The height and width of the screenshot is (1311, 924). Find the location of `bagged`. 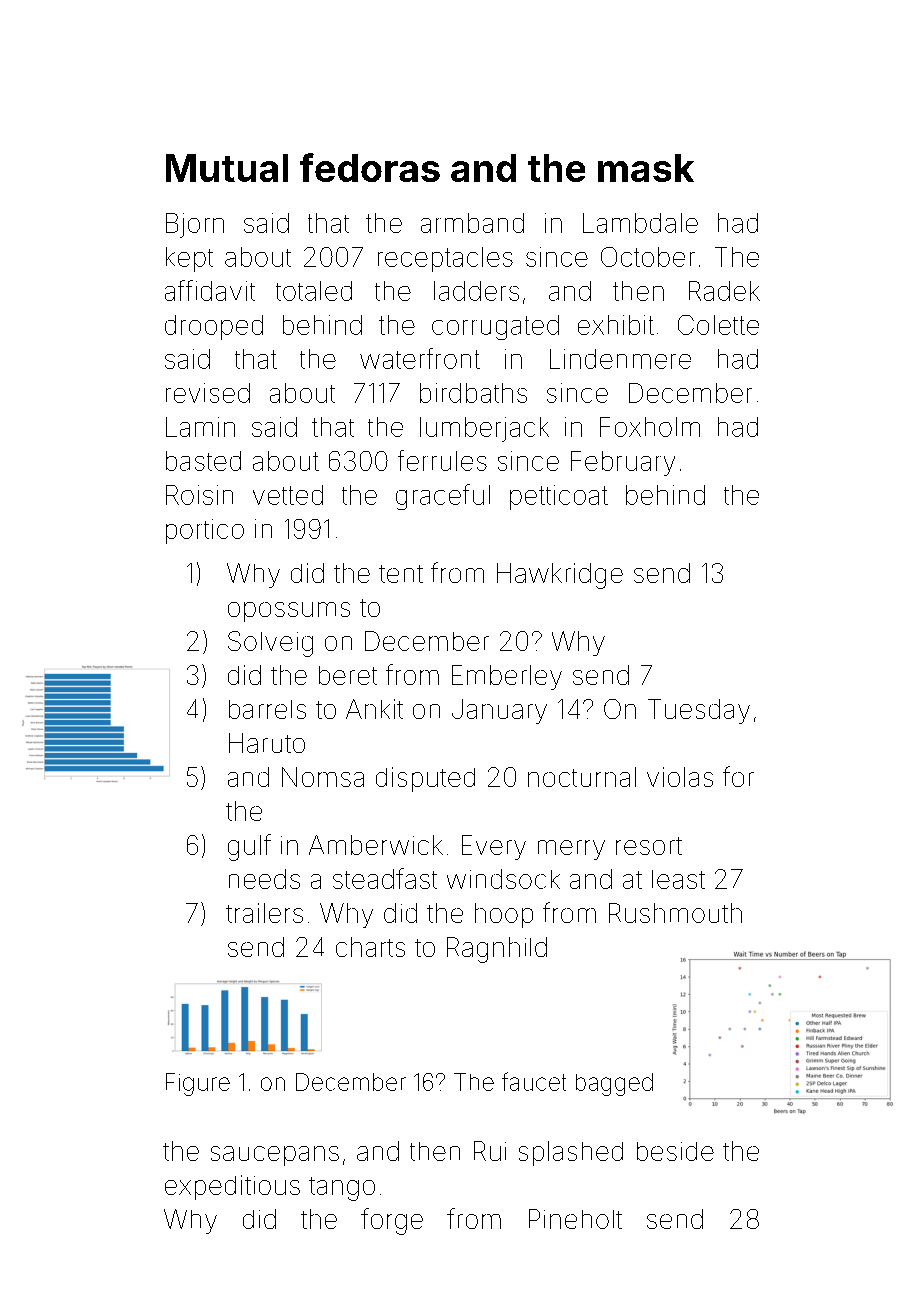

bagged is located at coordinates (614, 1084).
